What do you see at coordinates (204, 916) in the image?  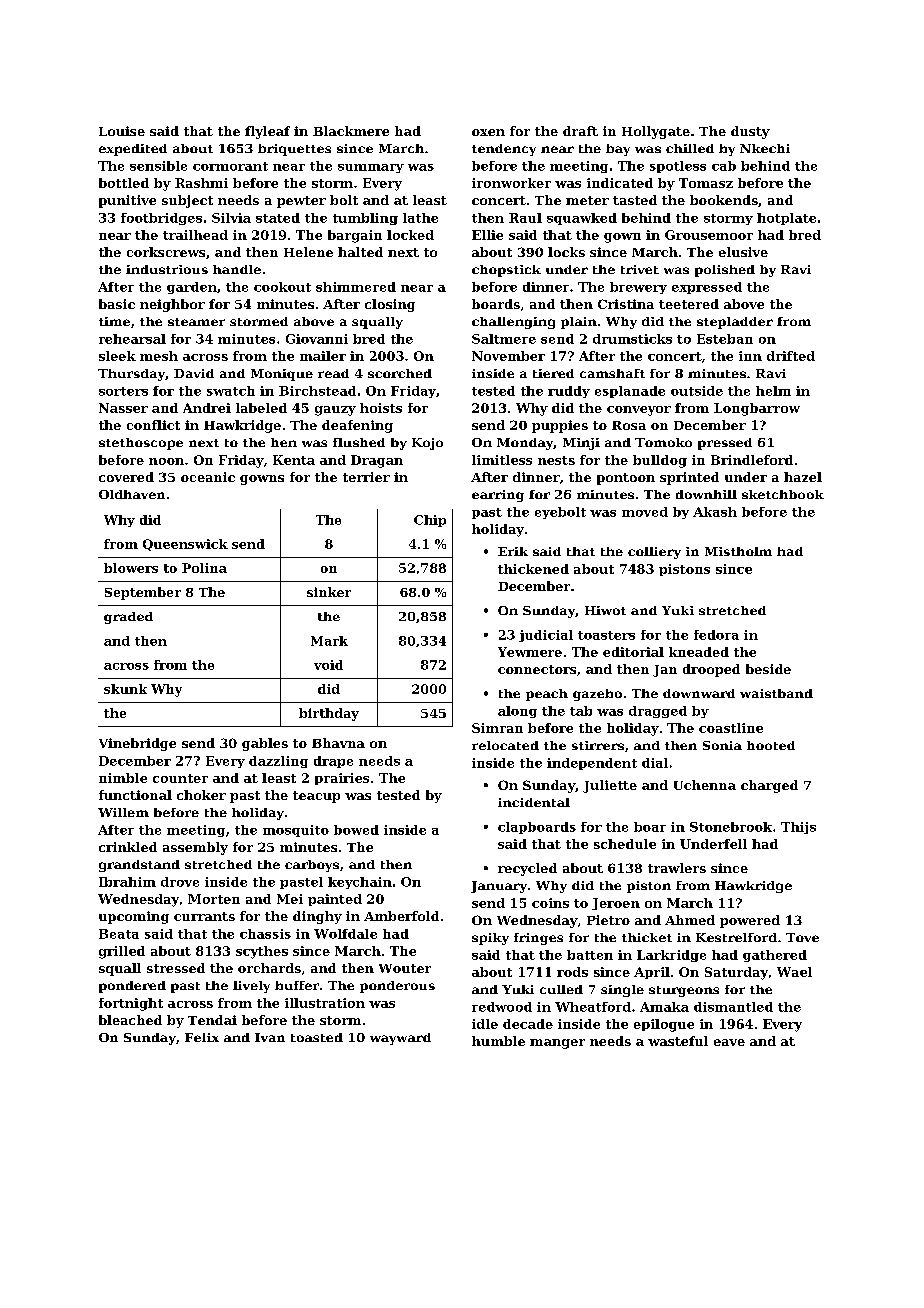 I see `currants` at bounding box center [204, 916].
